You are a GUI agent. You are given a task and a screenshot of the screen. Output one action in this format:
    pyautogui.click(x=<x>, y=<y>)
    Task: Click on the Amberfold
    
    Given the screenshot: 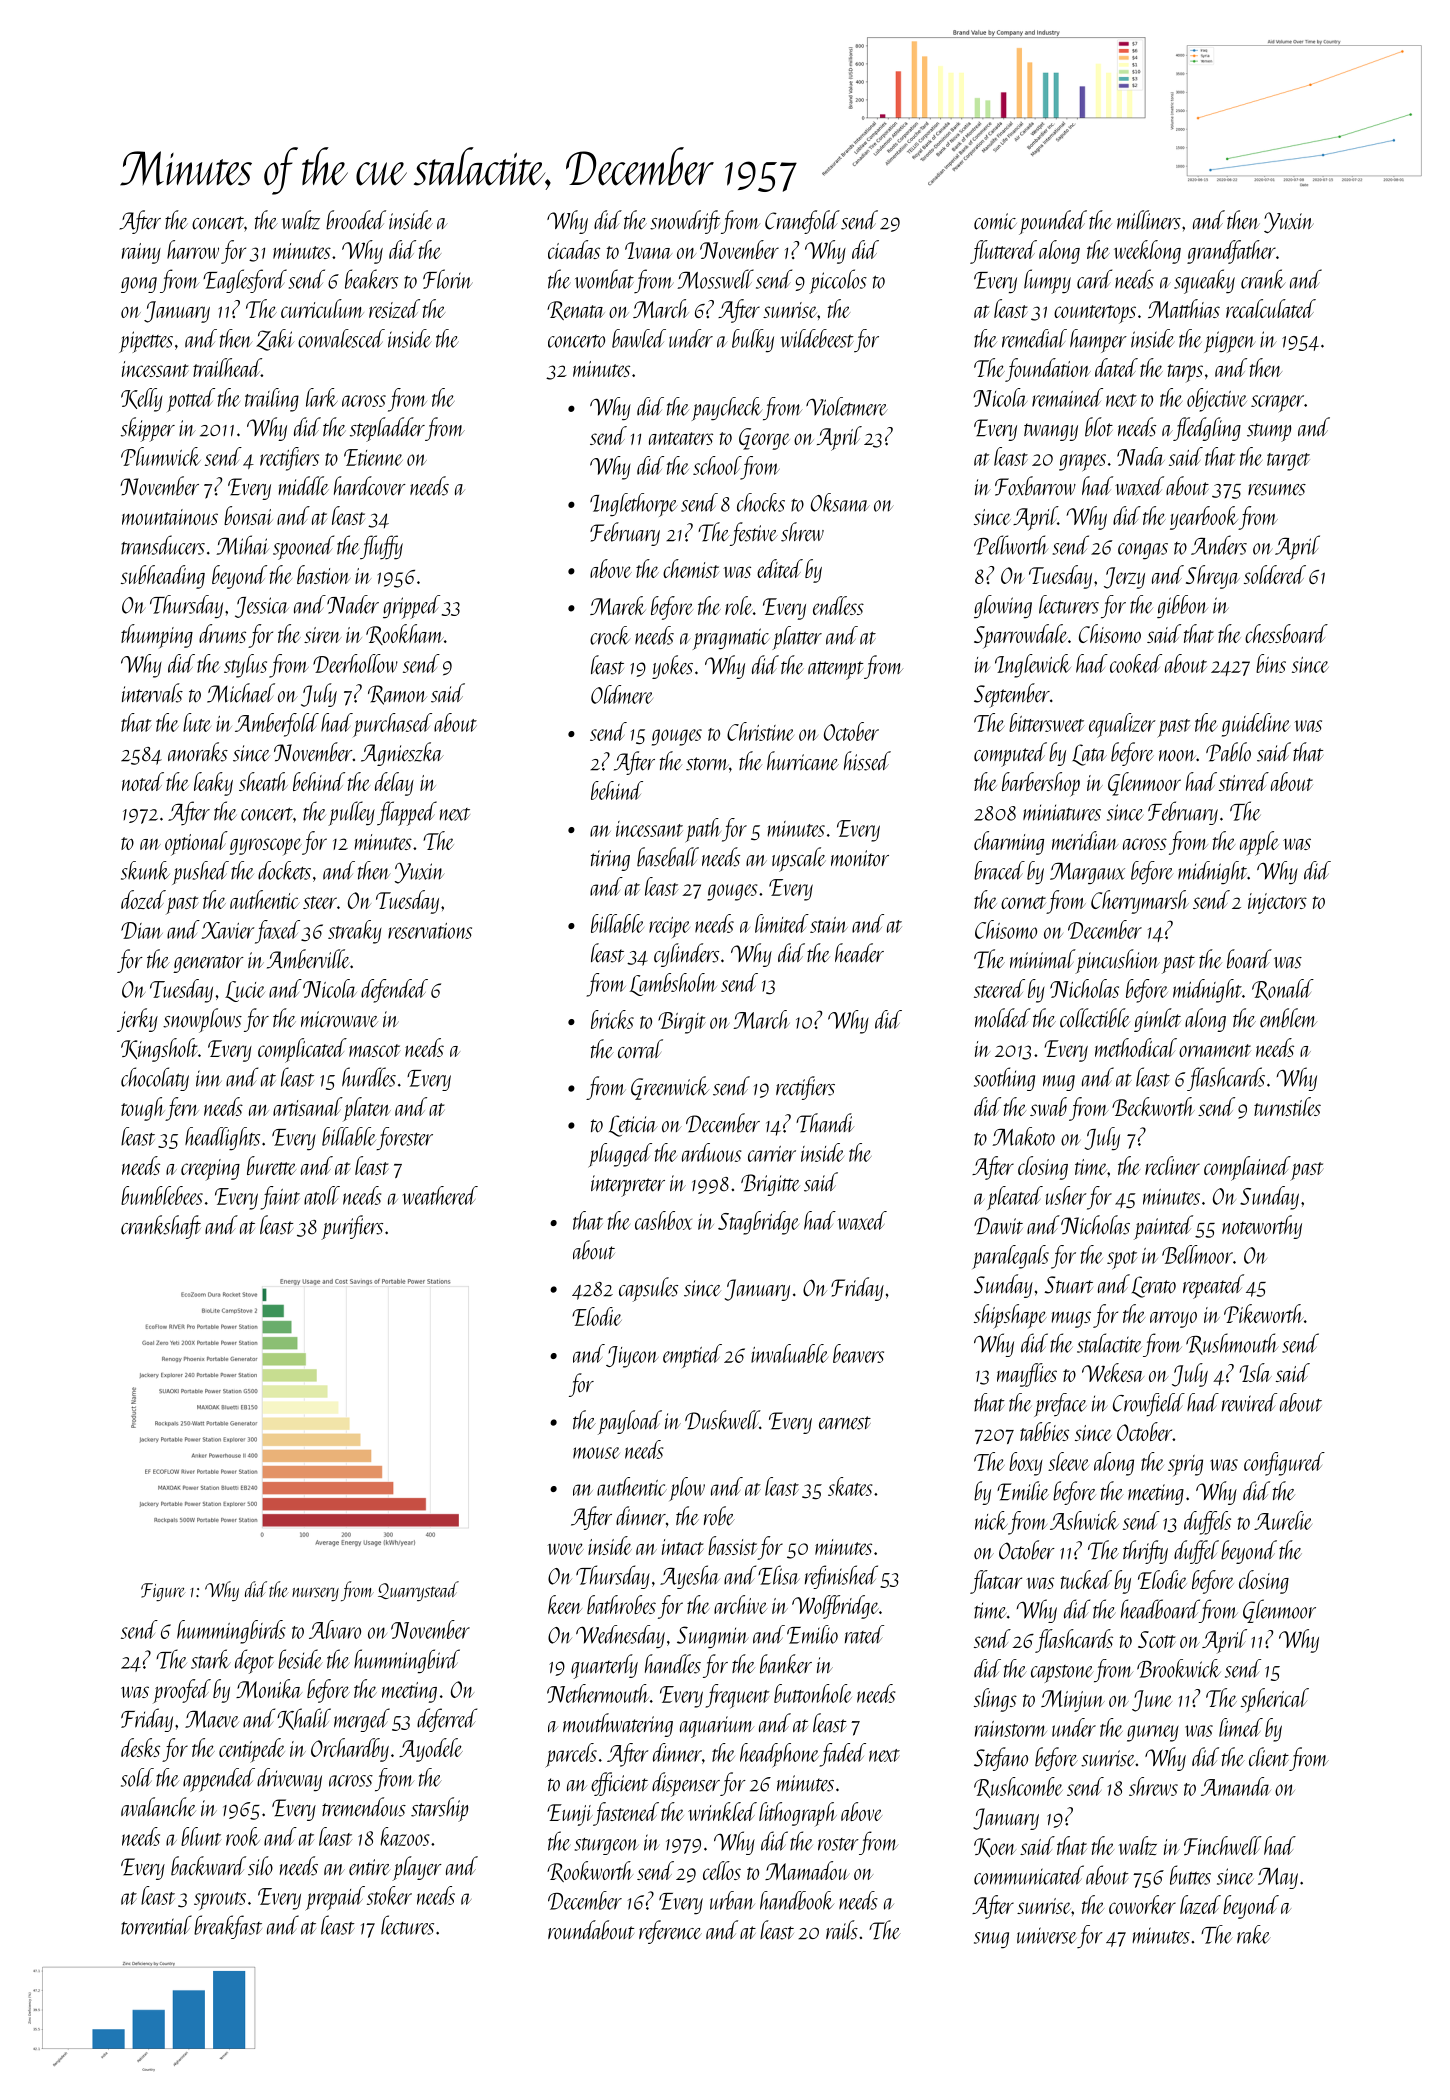 What is the action you would take?
    pyautogui.click(x=277, y=725)
